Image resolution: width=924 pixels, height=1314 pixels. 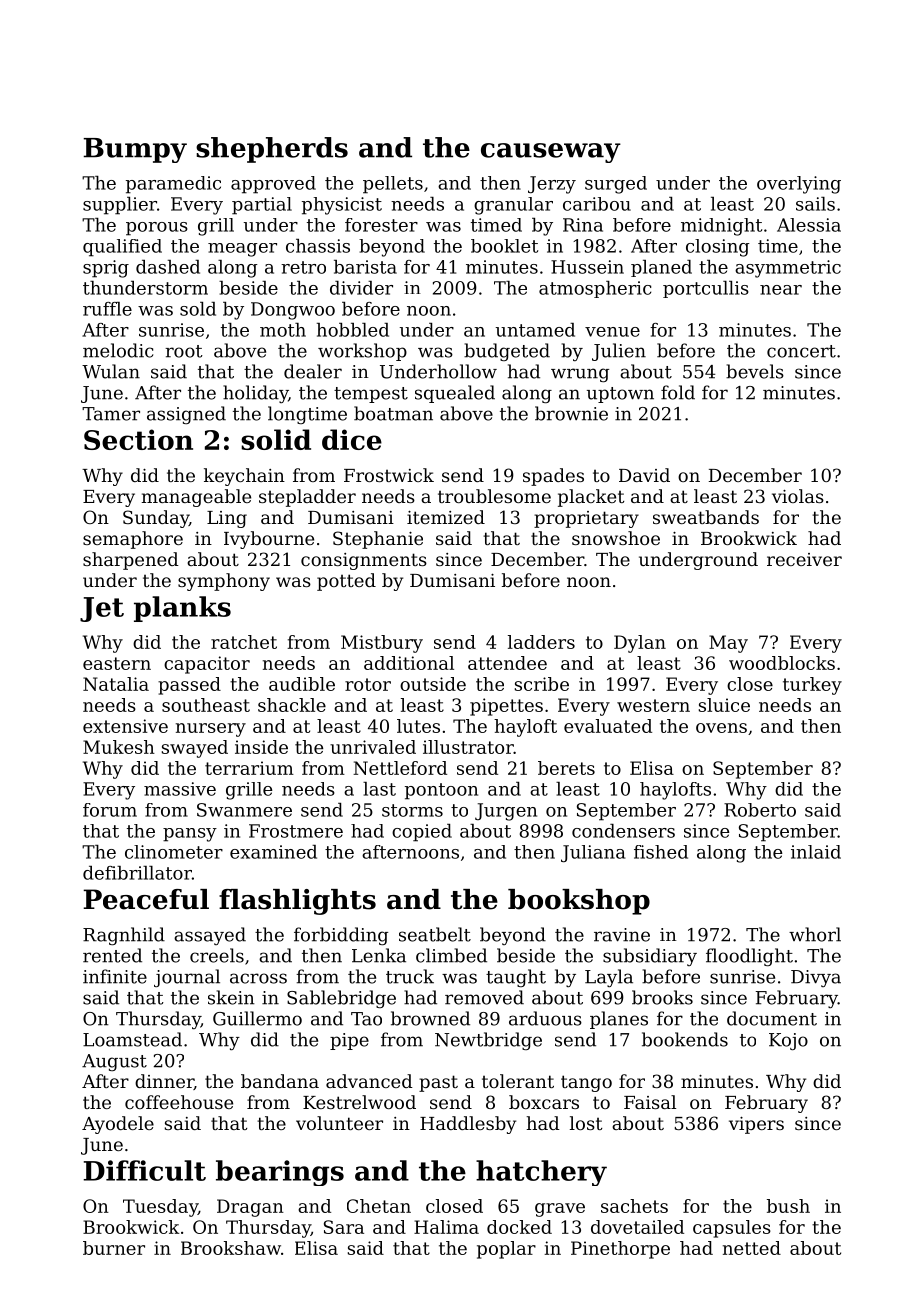 I want to click on burner, so click(x=114, y=1248).
